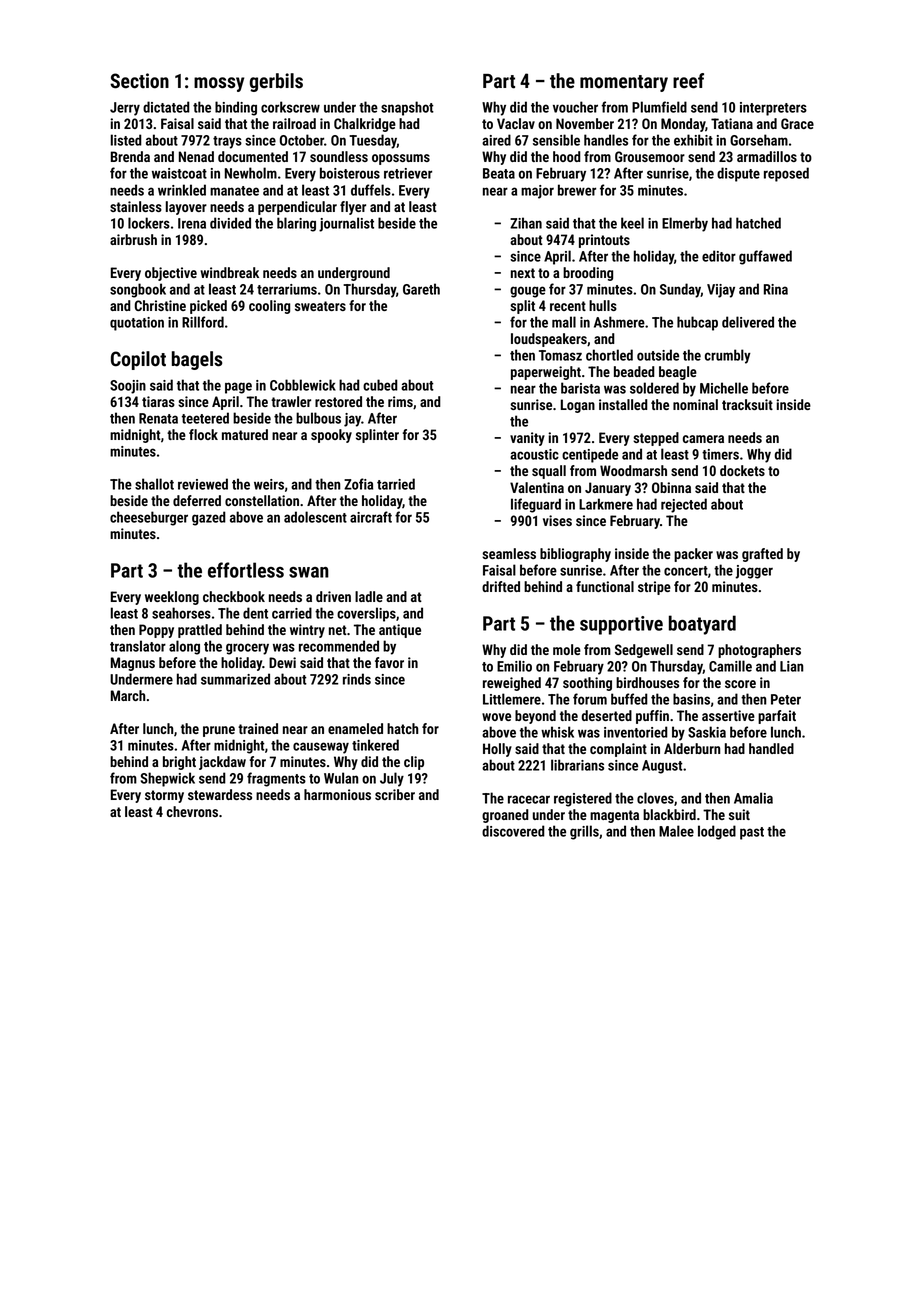 This page has height=1308, width=924. I want to click on blackbird, so click(669, 814).
